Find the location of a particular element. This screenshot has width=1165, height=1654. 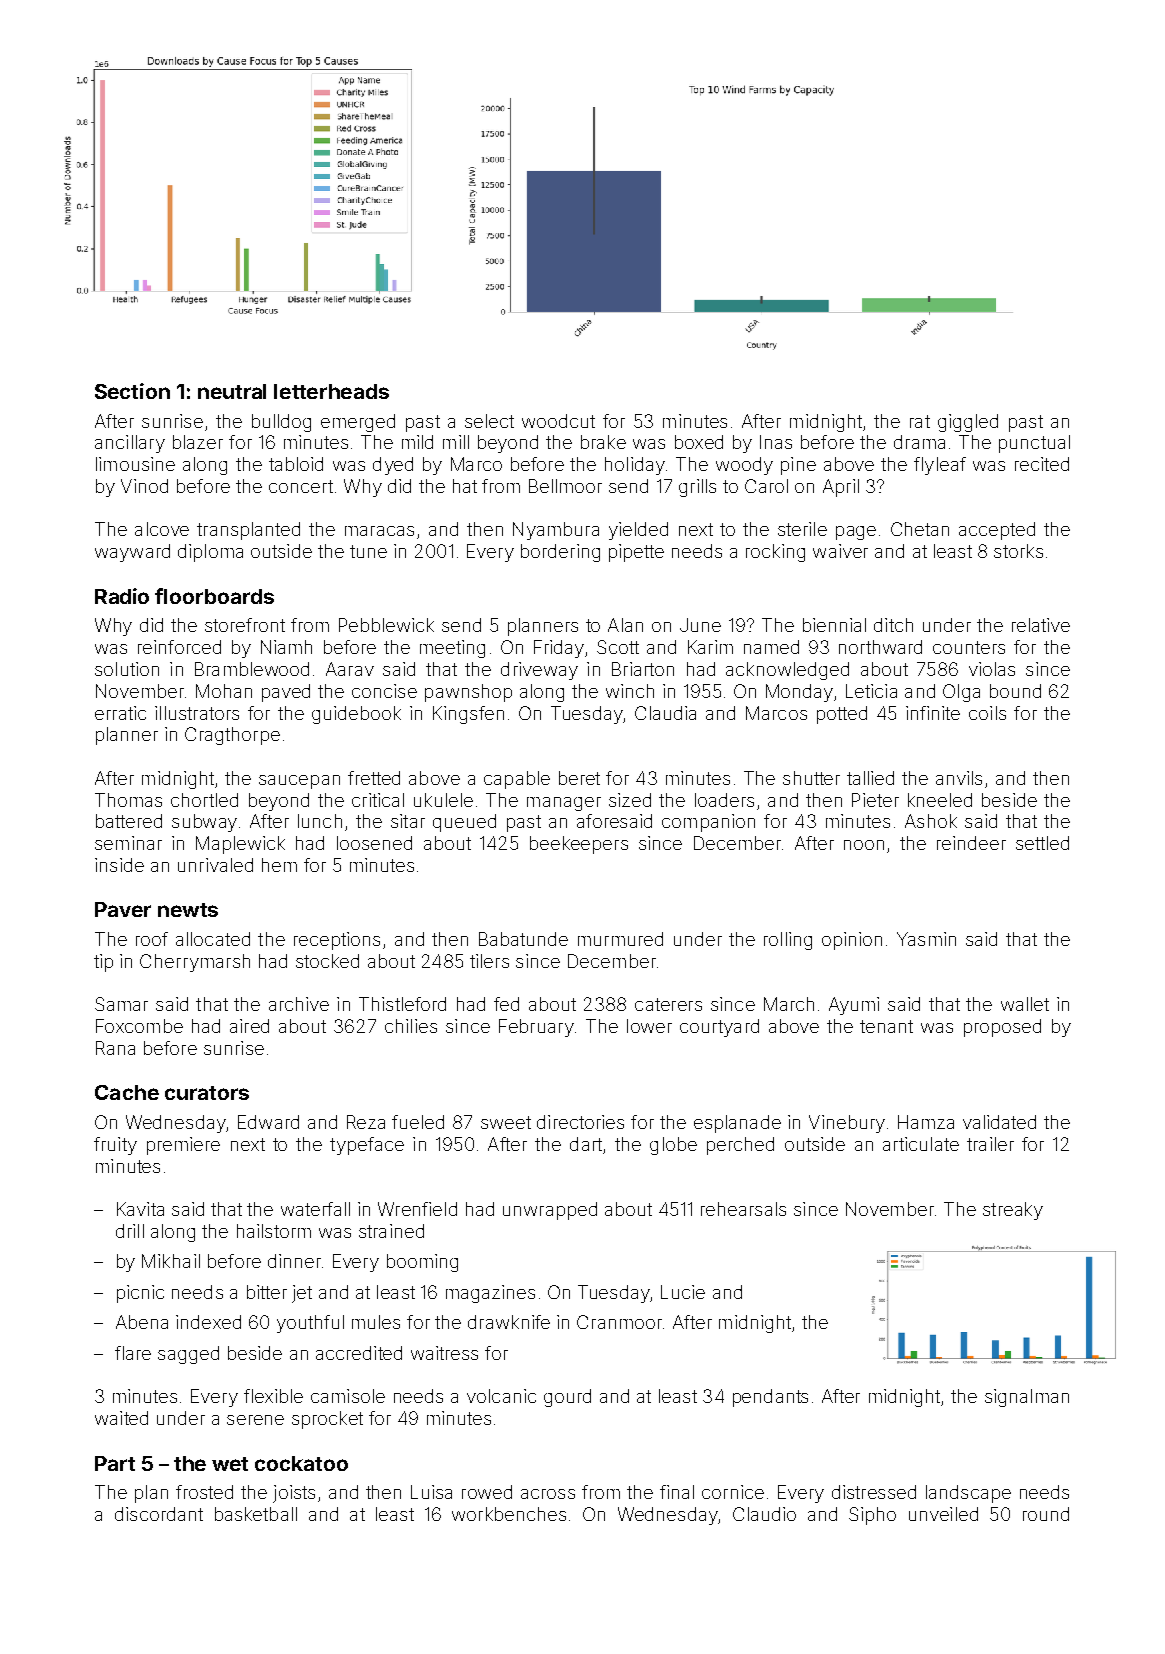

camisole is located at coordinates (348, 1396).
